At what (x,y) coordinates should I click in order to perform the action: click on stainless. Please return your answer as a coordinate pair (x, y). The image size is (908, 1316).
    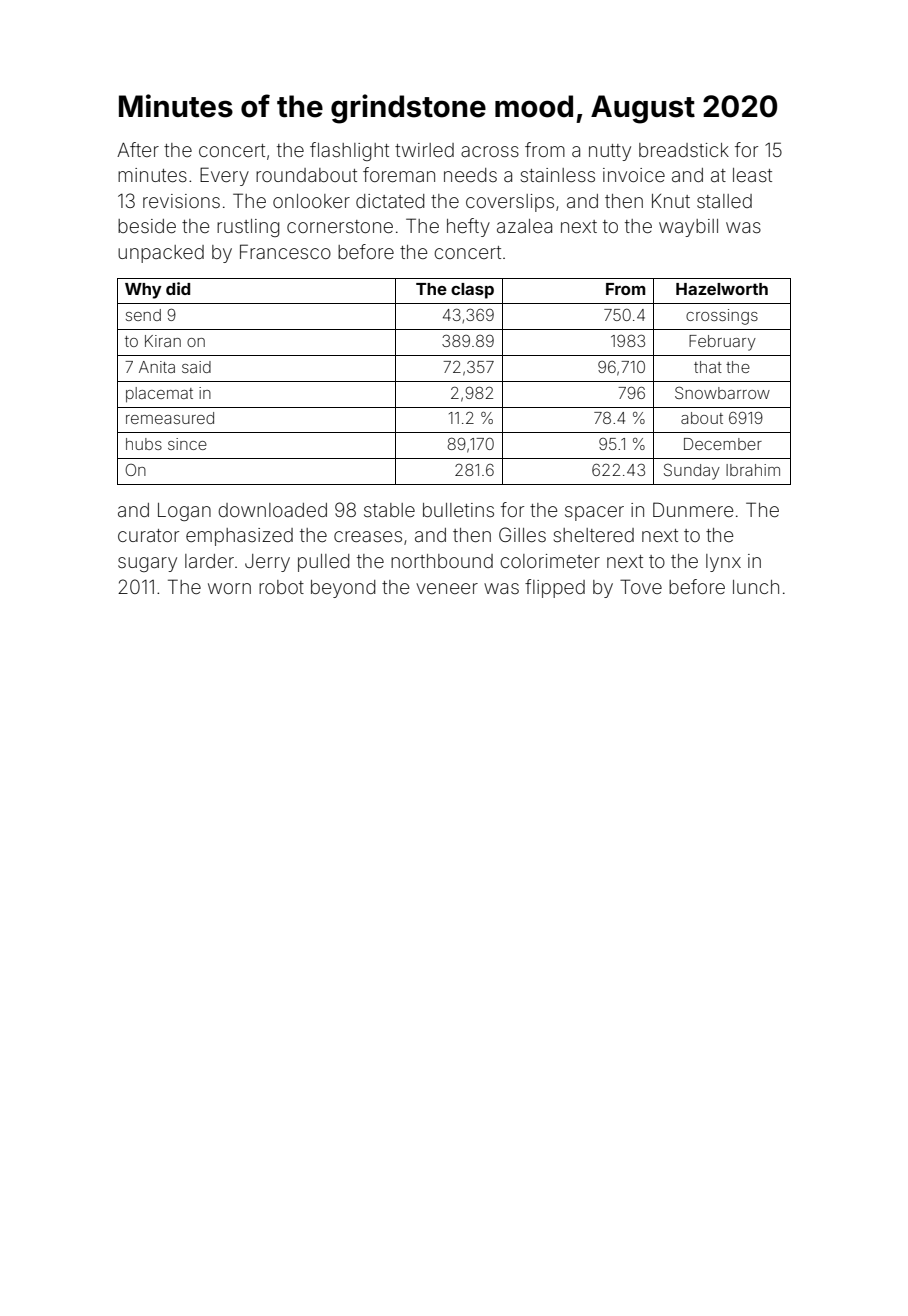
    Looking at the image, I should click on (558, 175).
